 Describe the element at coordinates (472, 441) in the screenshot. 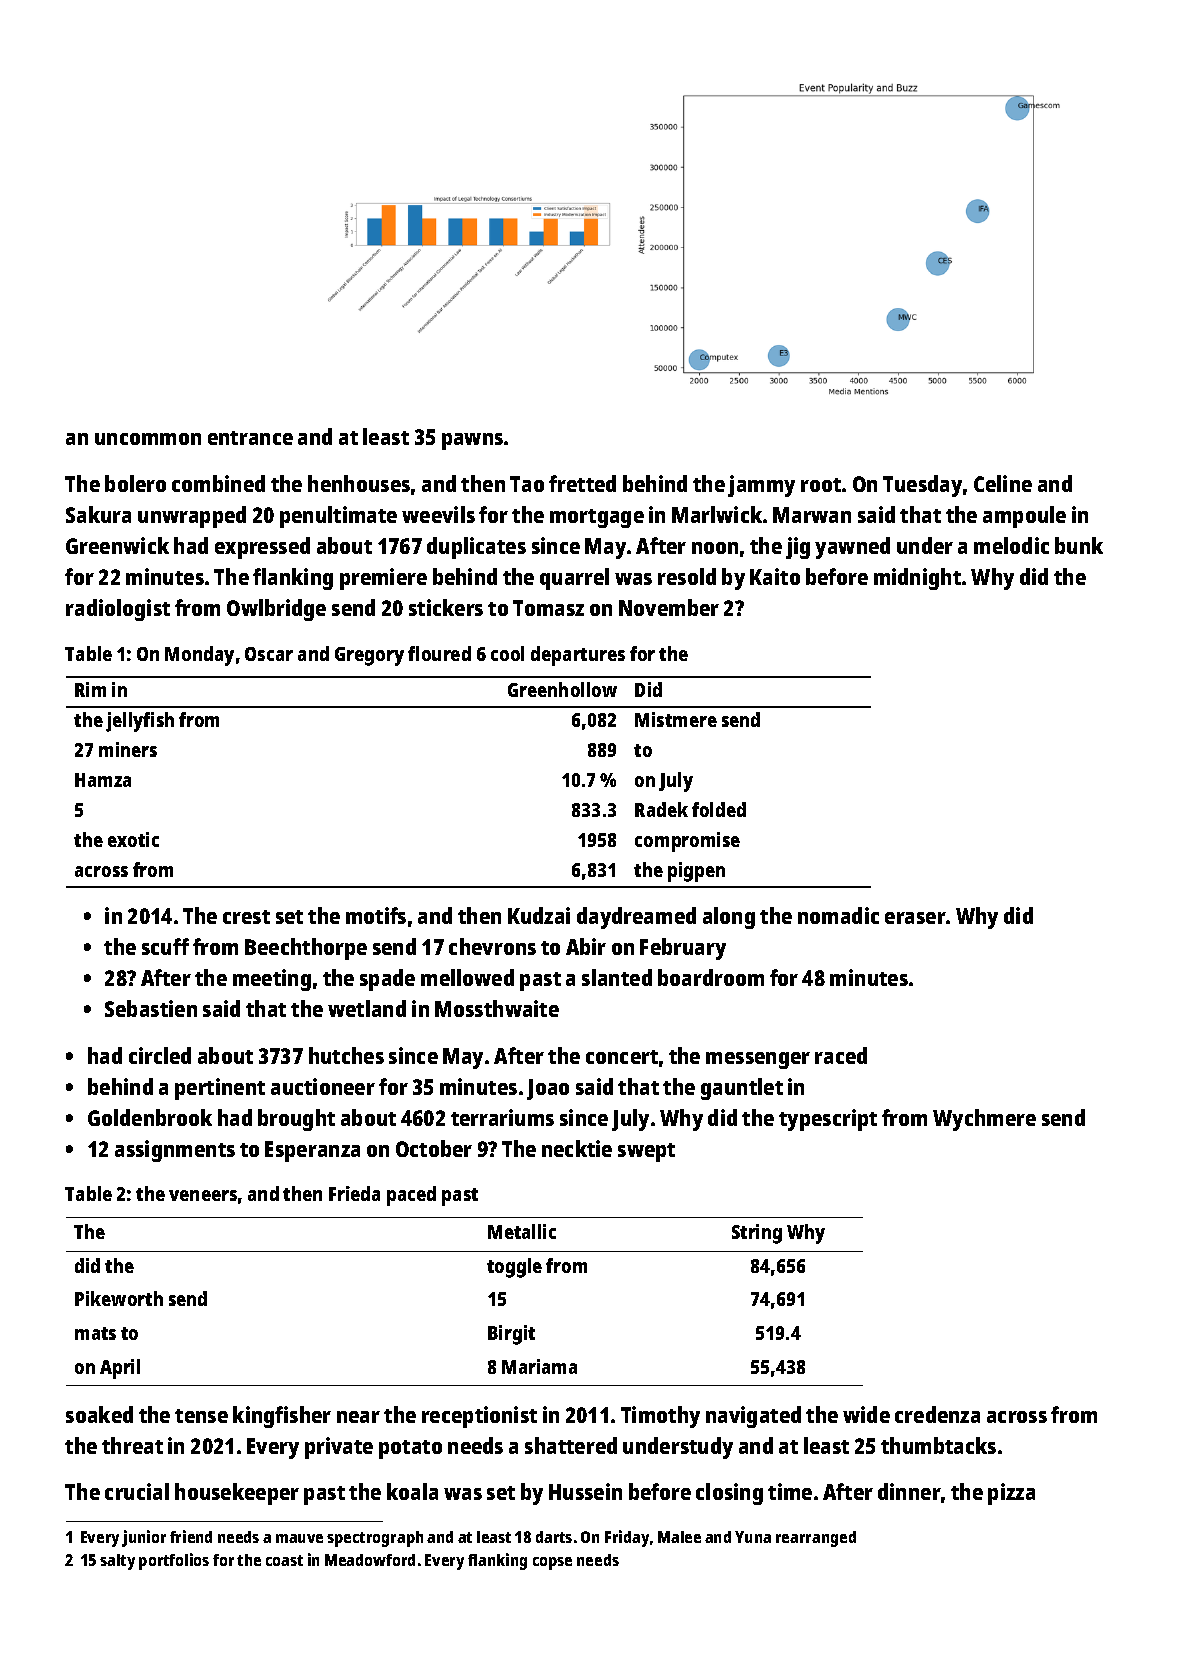

I see `pawns` at that location.
